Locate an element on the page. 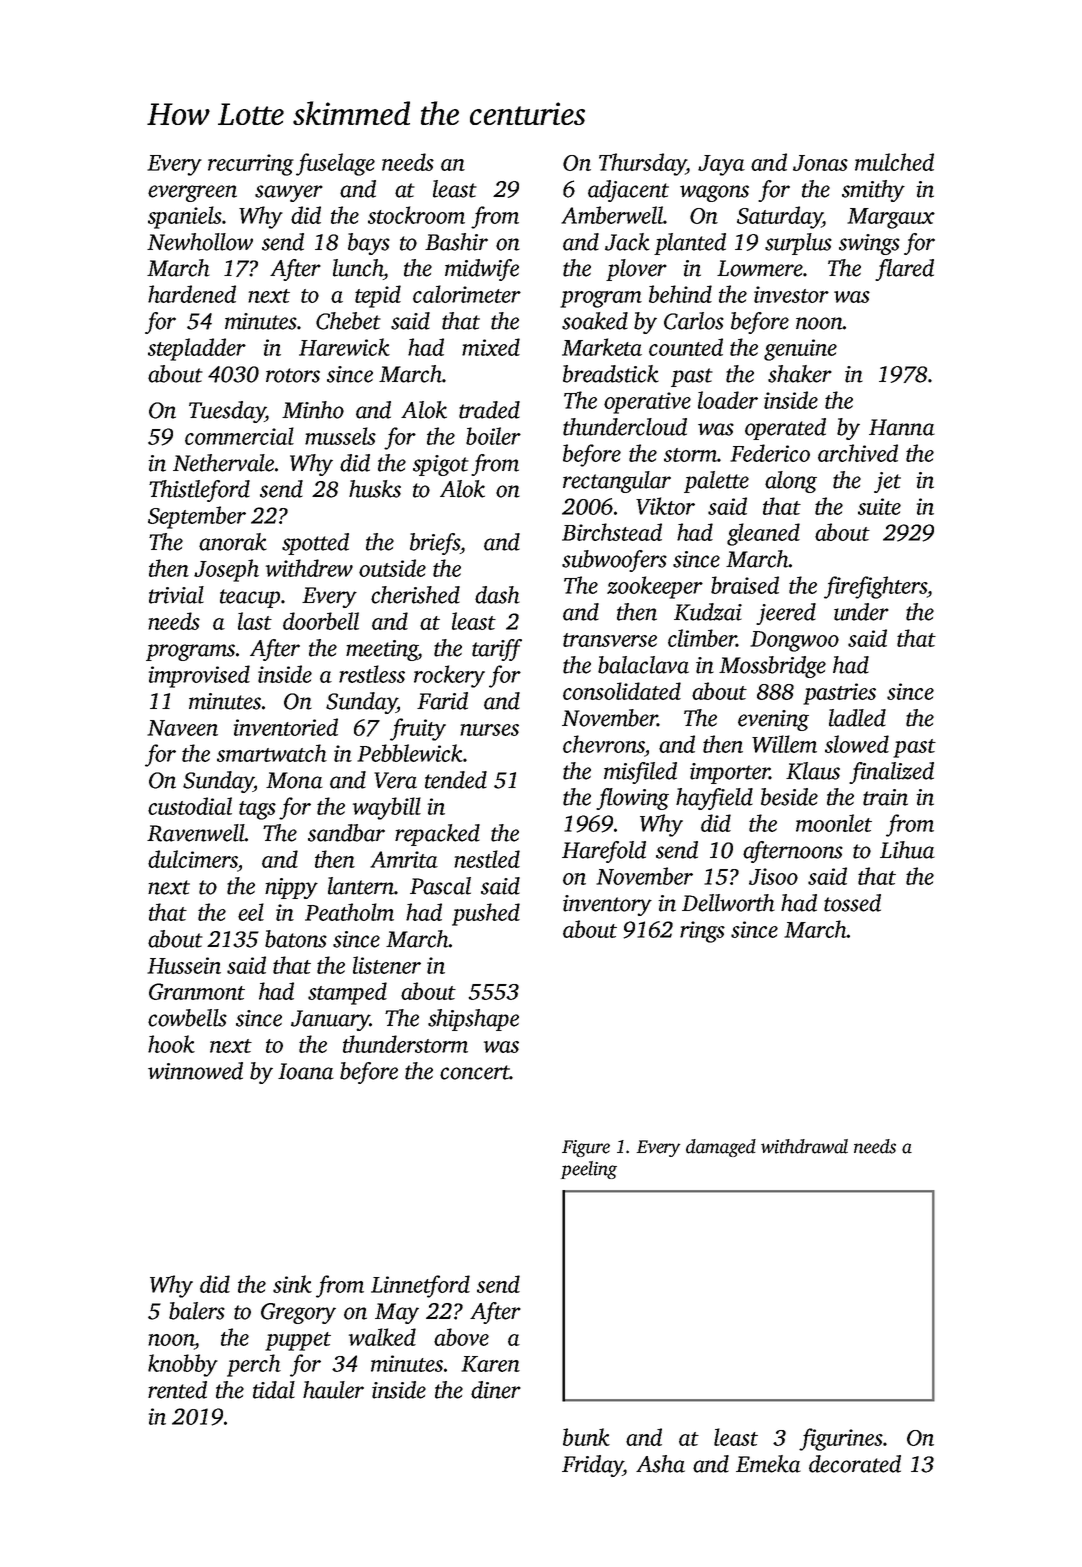 Image resolution: width=1082 pixels, height=1567 pixels. withdrawal is located at coordinates (804, 1146).
